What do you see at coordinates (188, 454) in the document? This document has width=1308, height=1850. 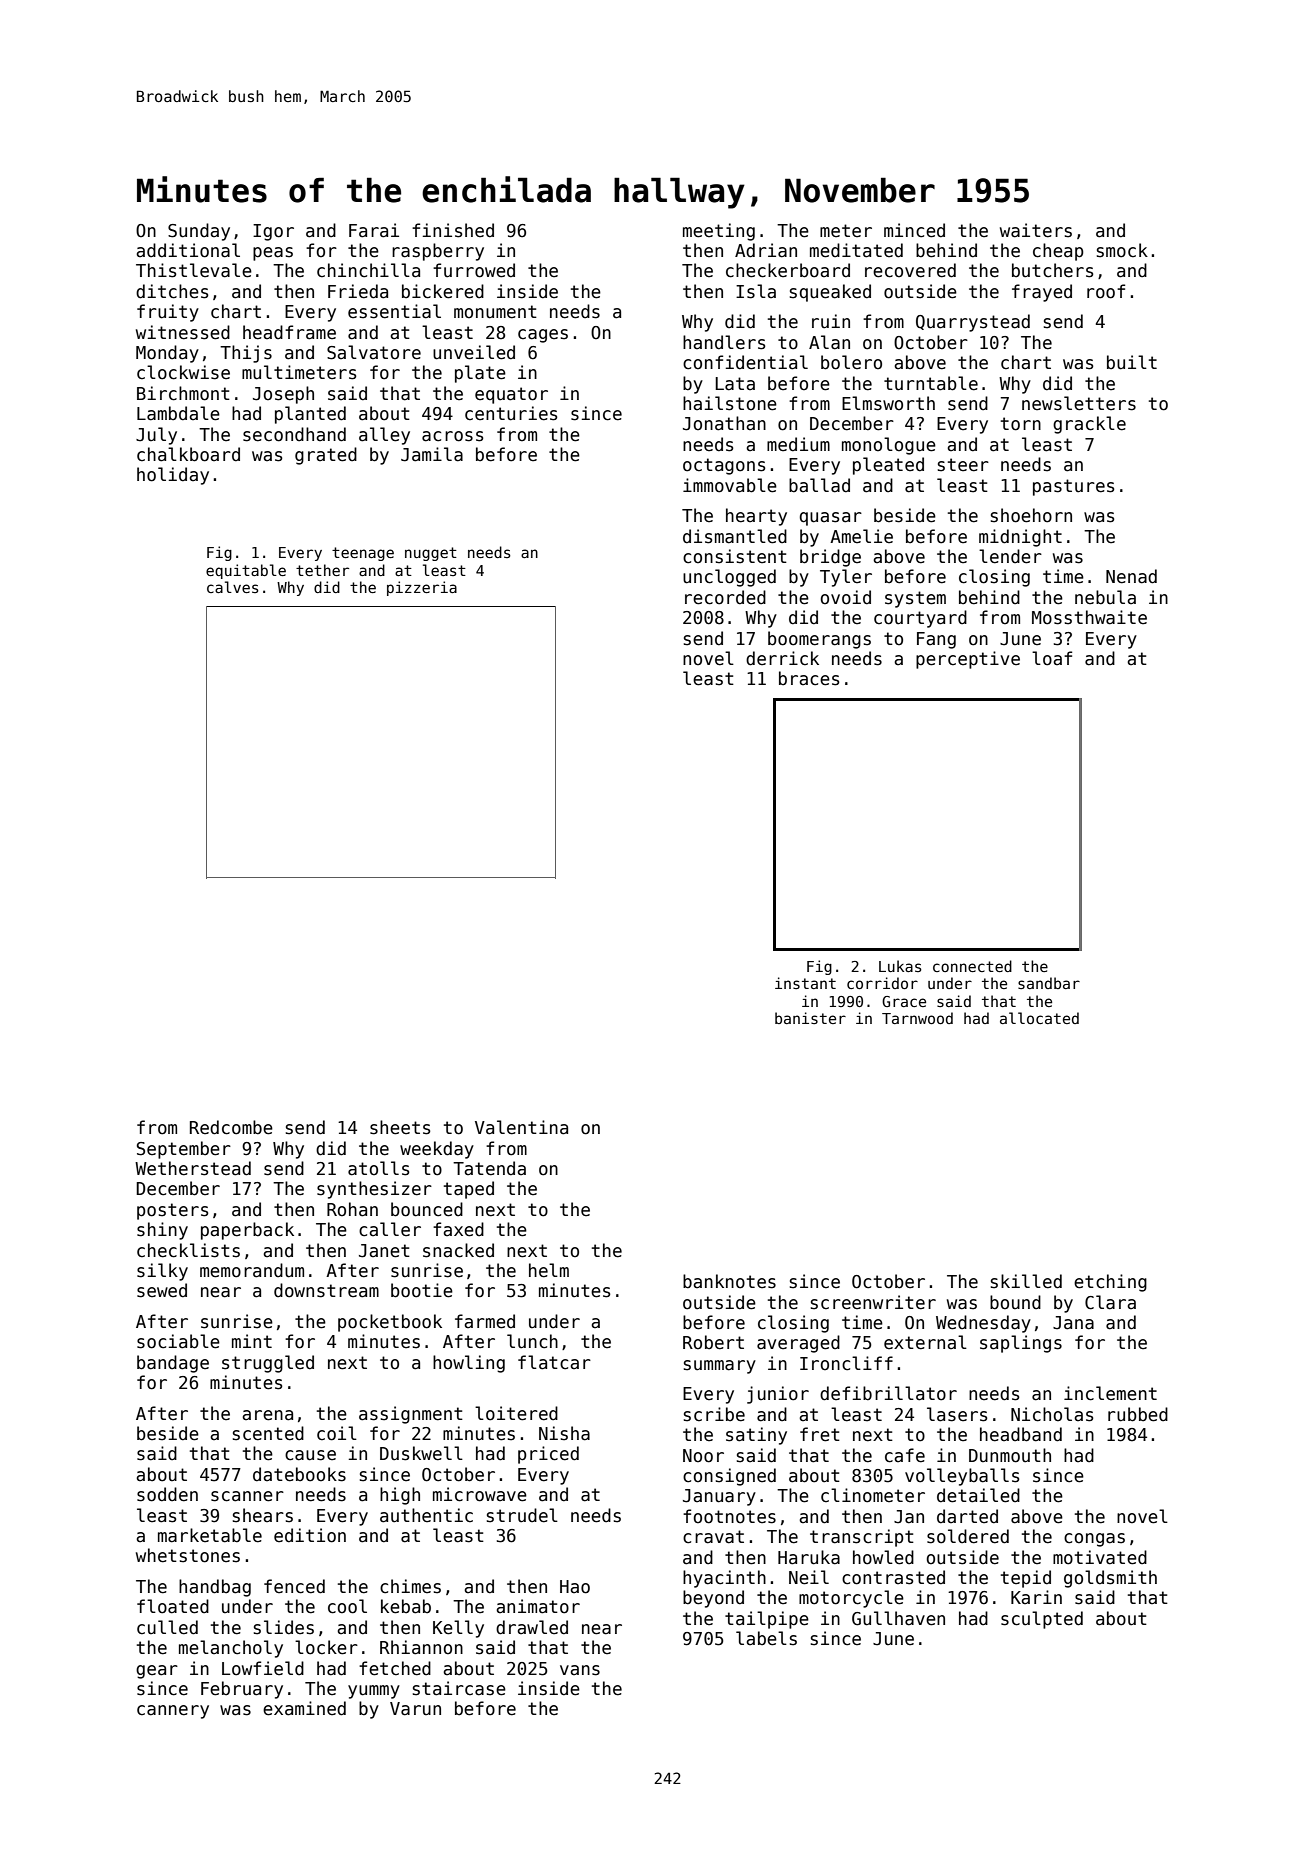 I see `chalkboard` at bounding box center [188, 454].
